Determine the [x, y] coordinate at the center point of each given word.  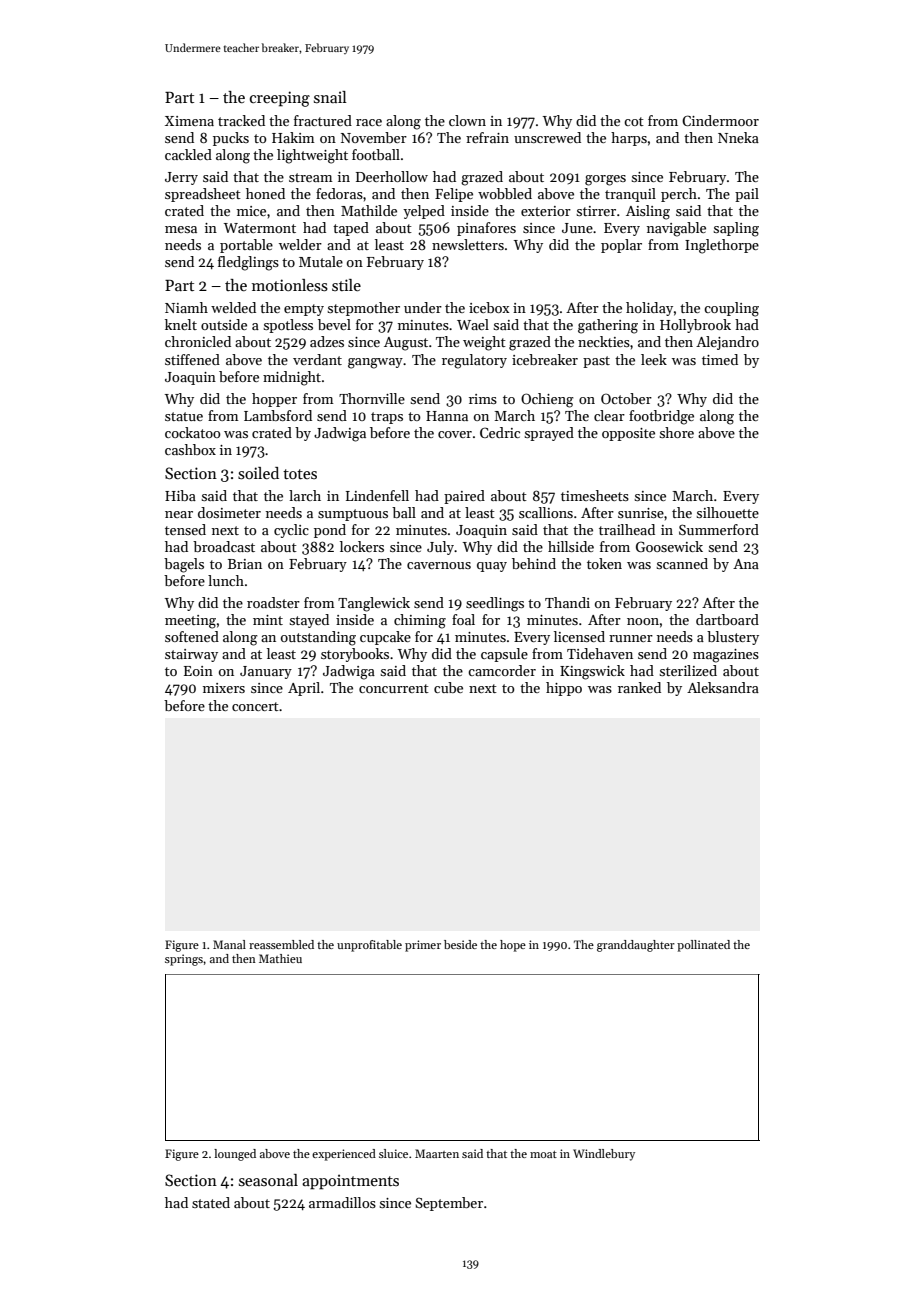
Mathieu [280, 958]
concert [255, 706]
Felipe [454, 195]
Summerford [719, 529]
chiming [420, 621]
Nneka [738, 137]
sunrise [641, 513]
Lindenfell [377, 495]
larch [305, 495]
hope [513, 946]
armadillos [342, 1202]
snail [330, 97]
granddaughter [636, 946]
